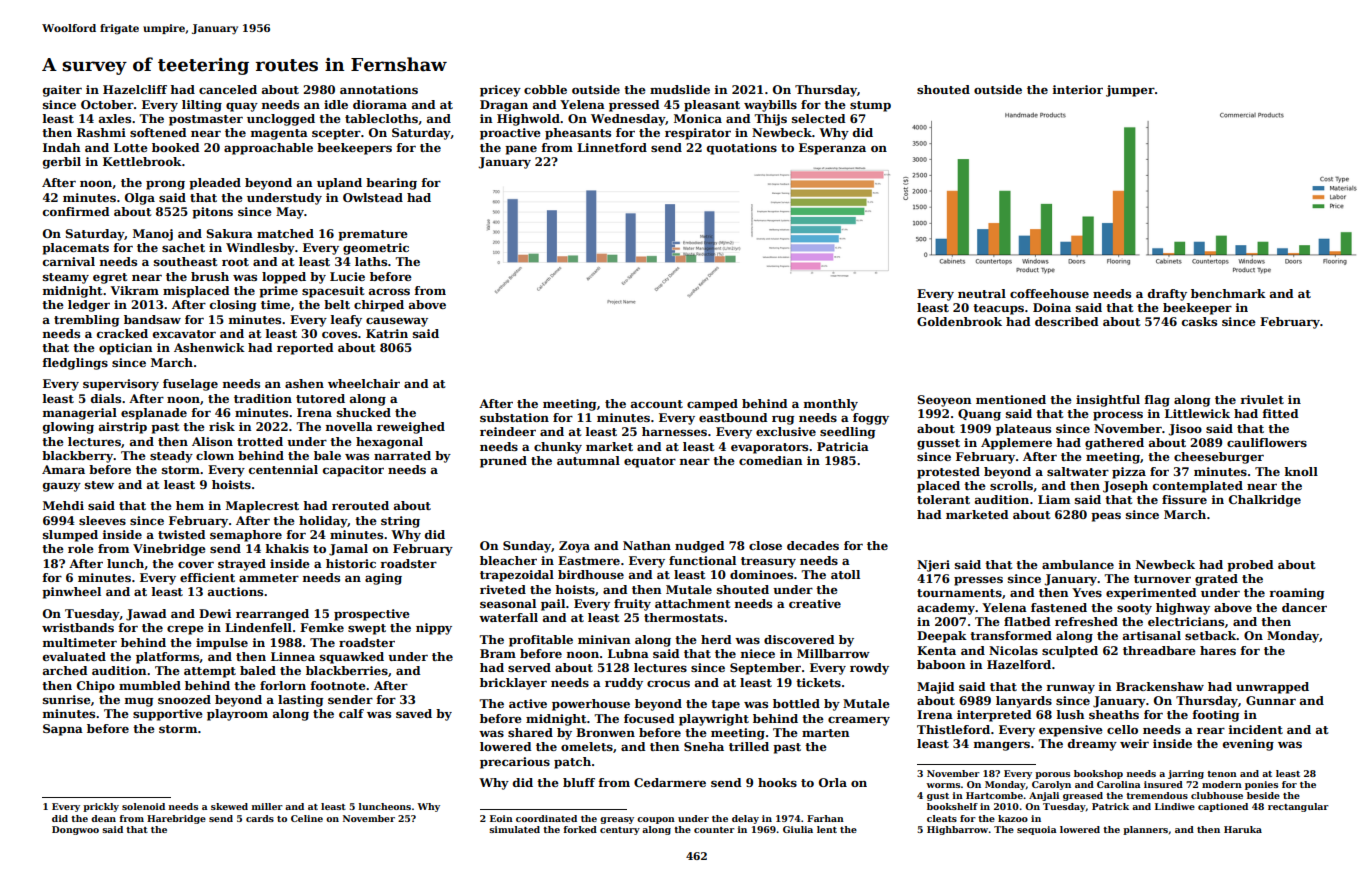 The height and width of the screenshot is (887, 1372). Describe the element at coordinates (832, 149) in the screenshot. I see `Esperanza` at that location.
